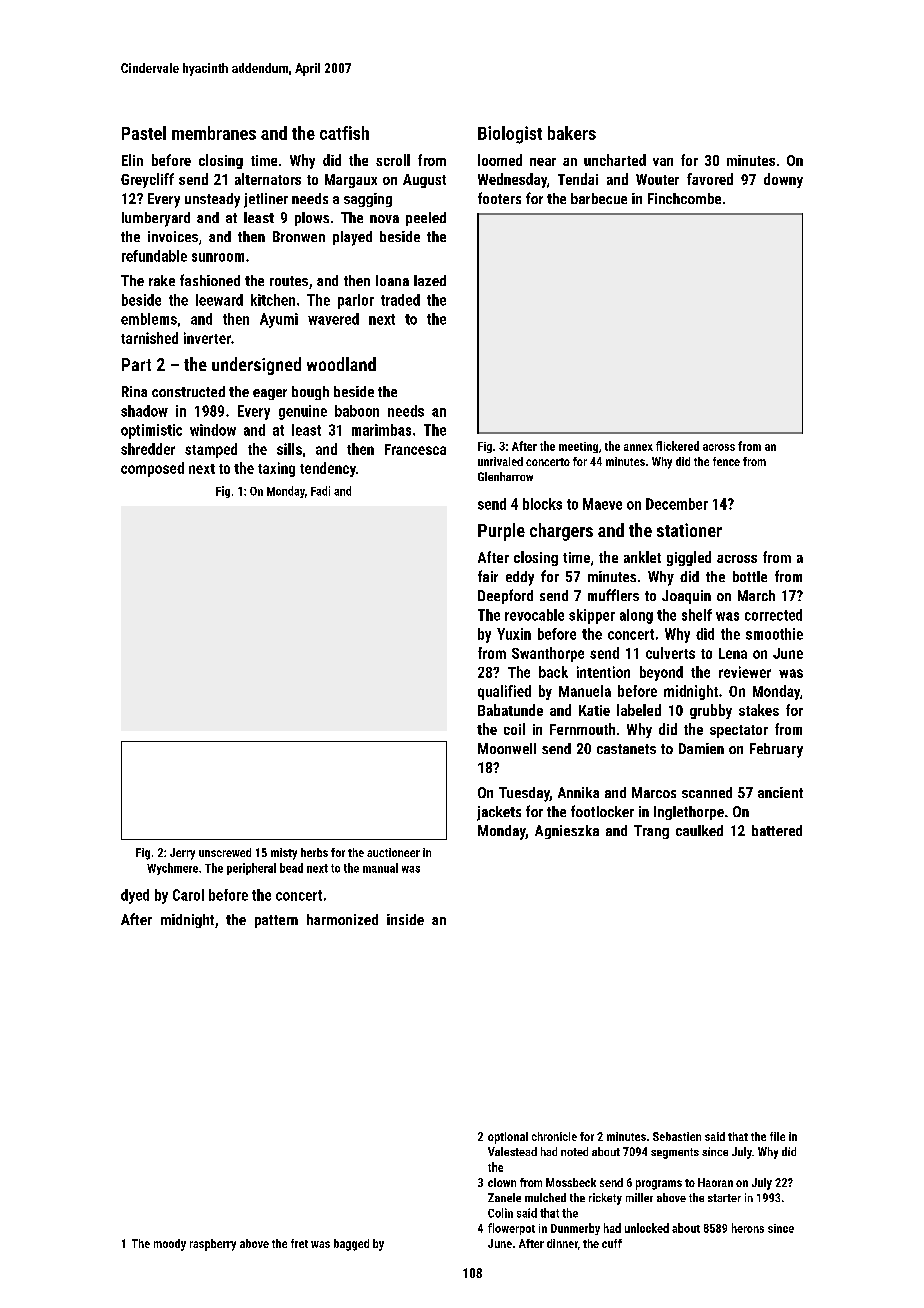  Describe the element at coordinates (507, 748) in the screenshot. I see `Moonwell` at that location.
